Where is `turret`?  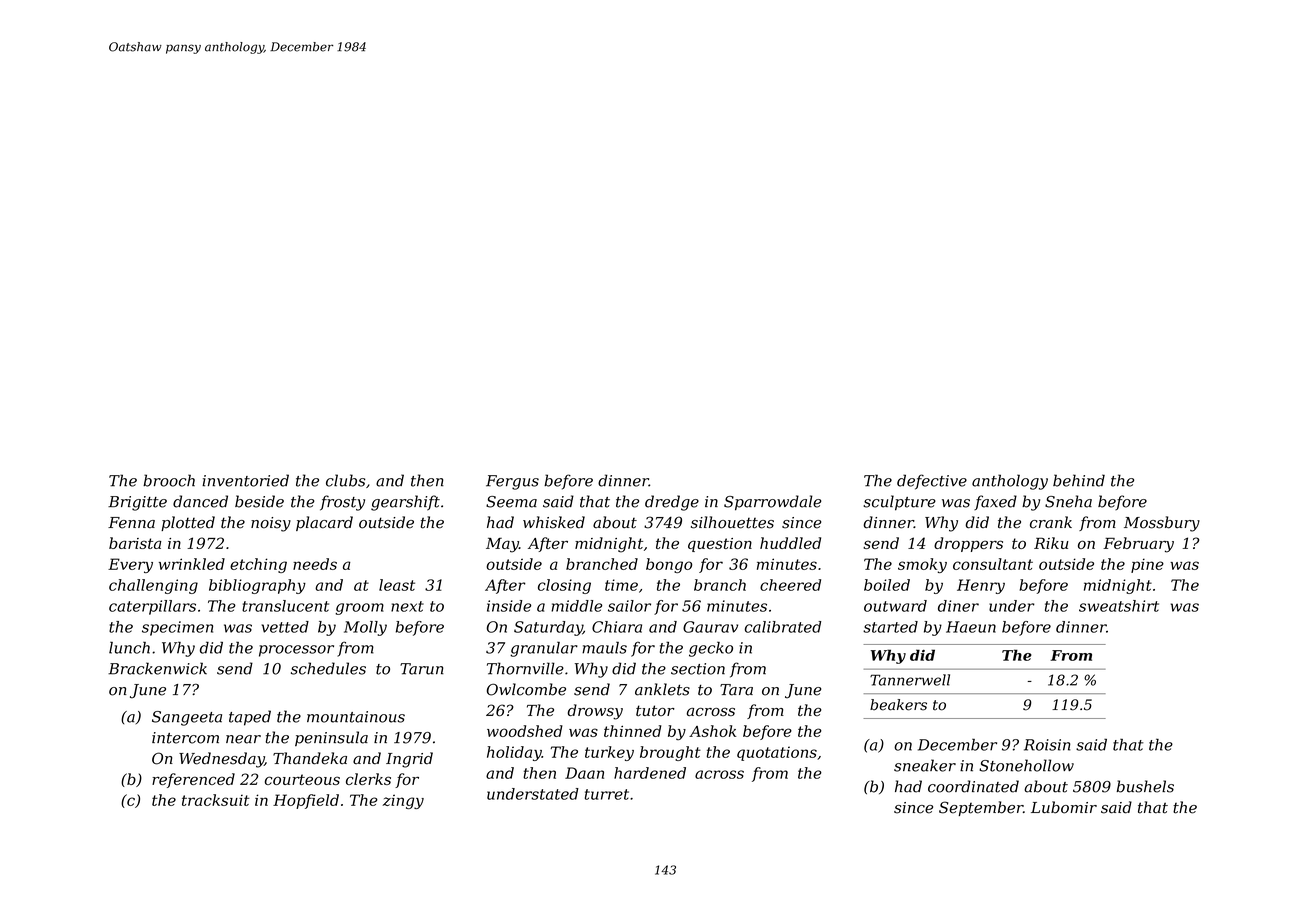
turret is located at coordinates (607, 794).
